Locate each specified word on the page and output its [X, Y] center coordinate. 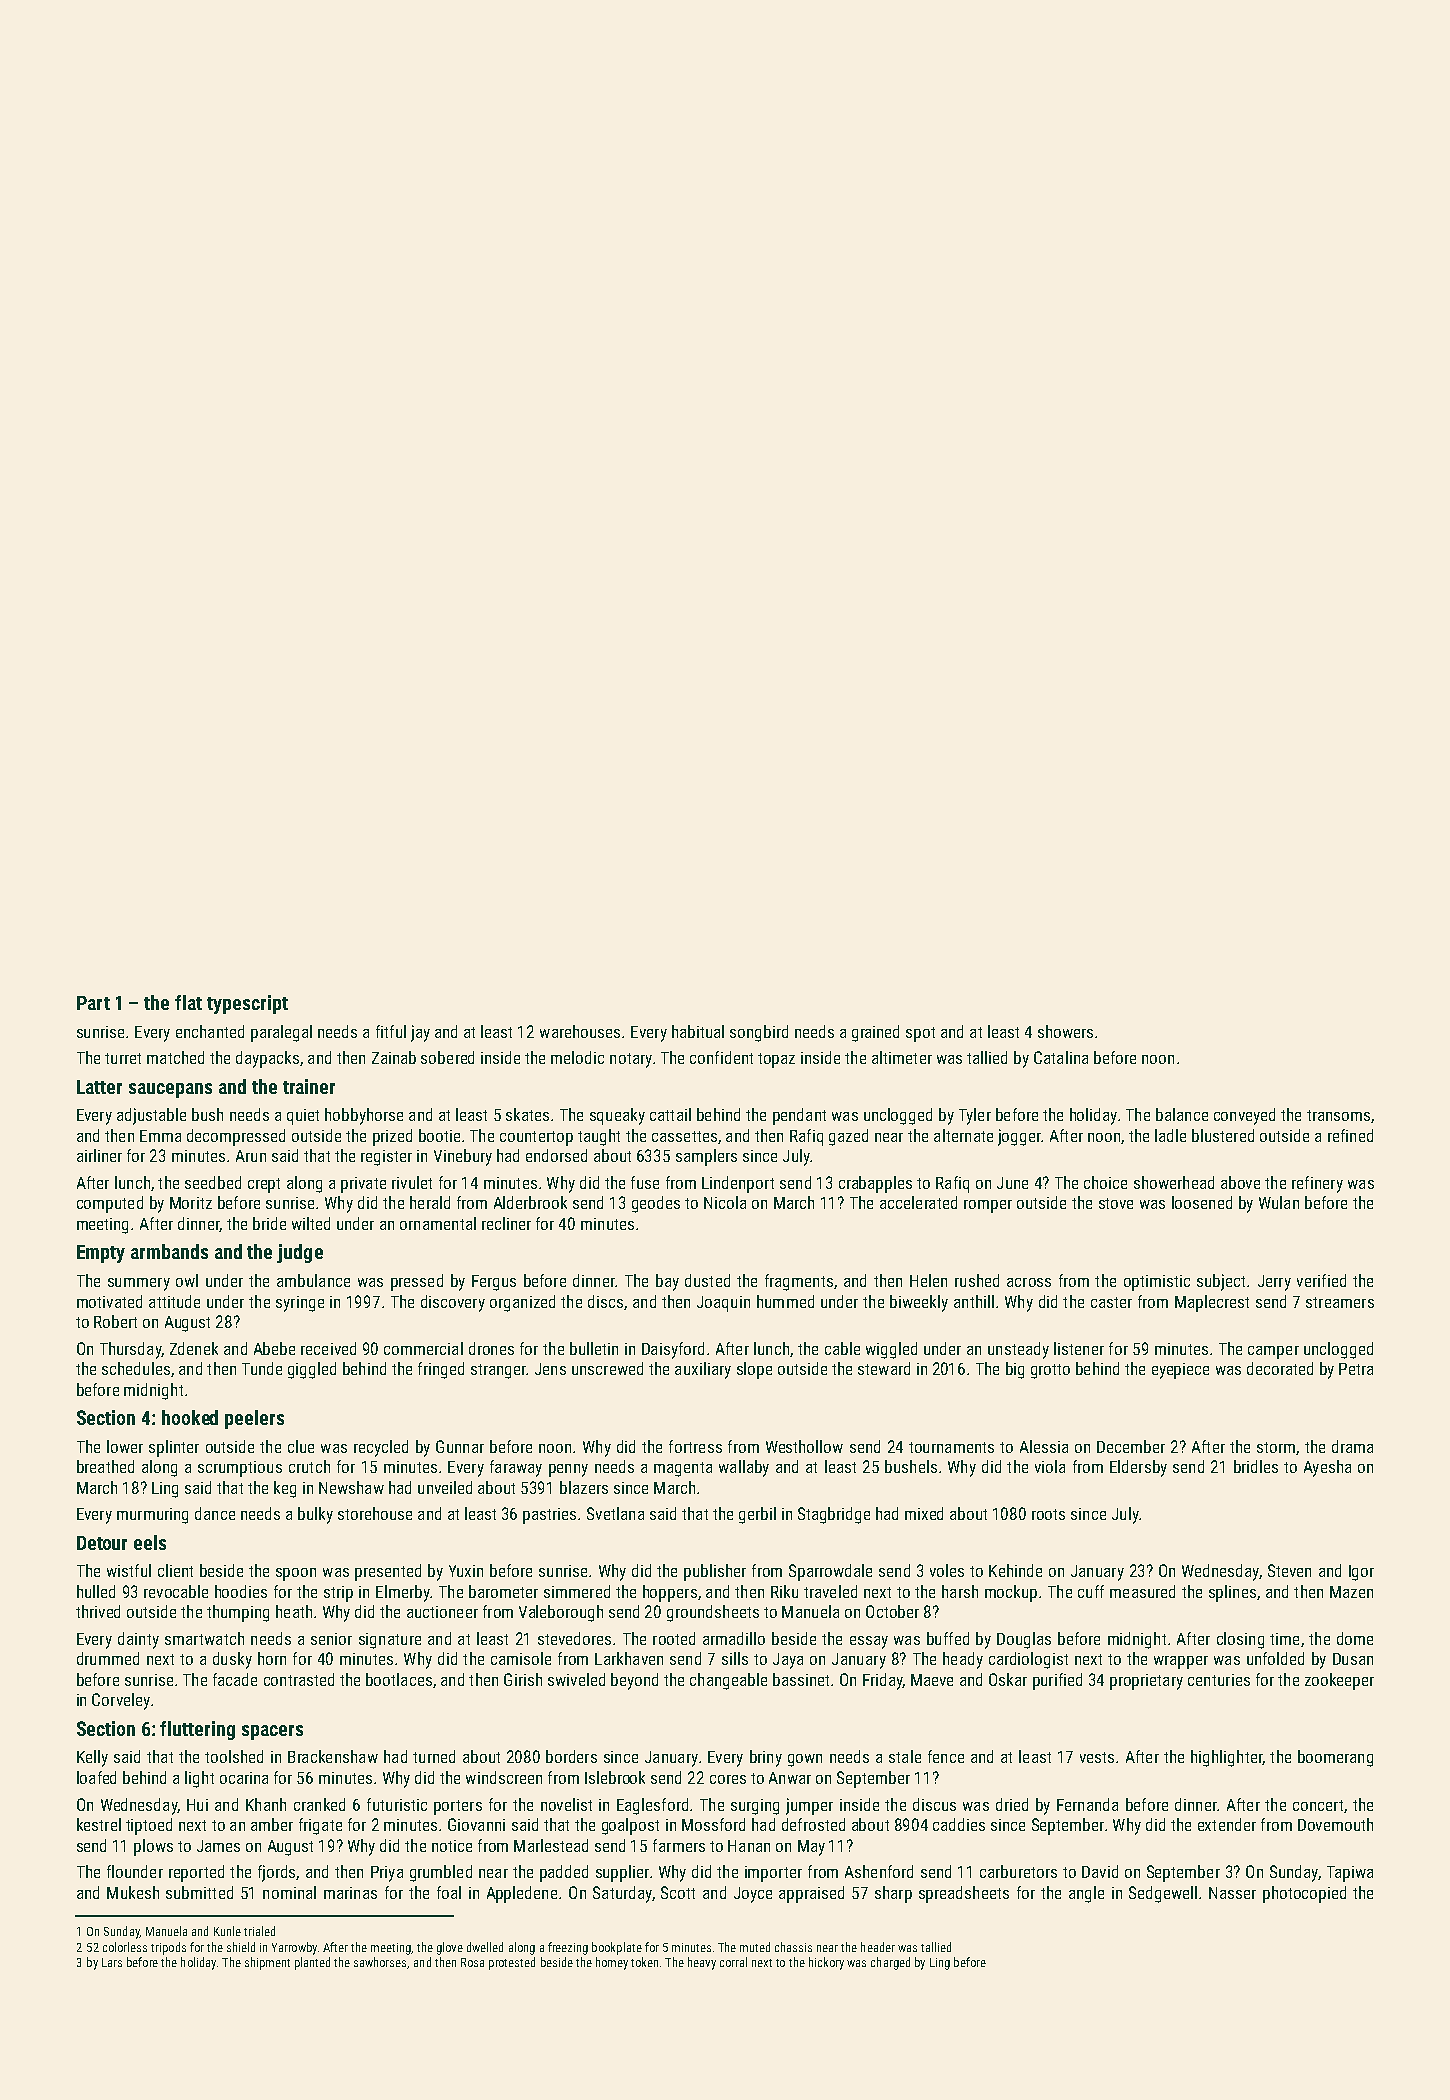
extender [1227, 1824]
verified [1321, 1280]
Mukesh [133, 1892]
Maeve [932, 1680]
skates [527, 1114]
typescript [247, 1004]
